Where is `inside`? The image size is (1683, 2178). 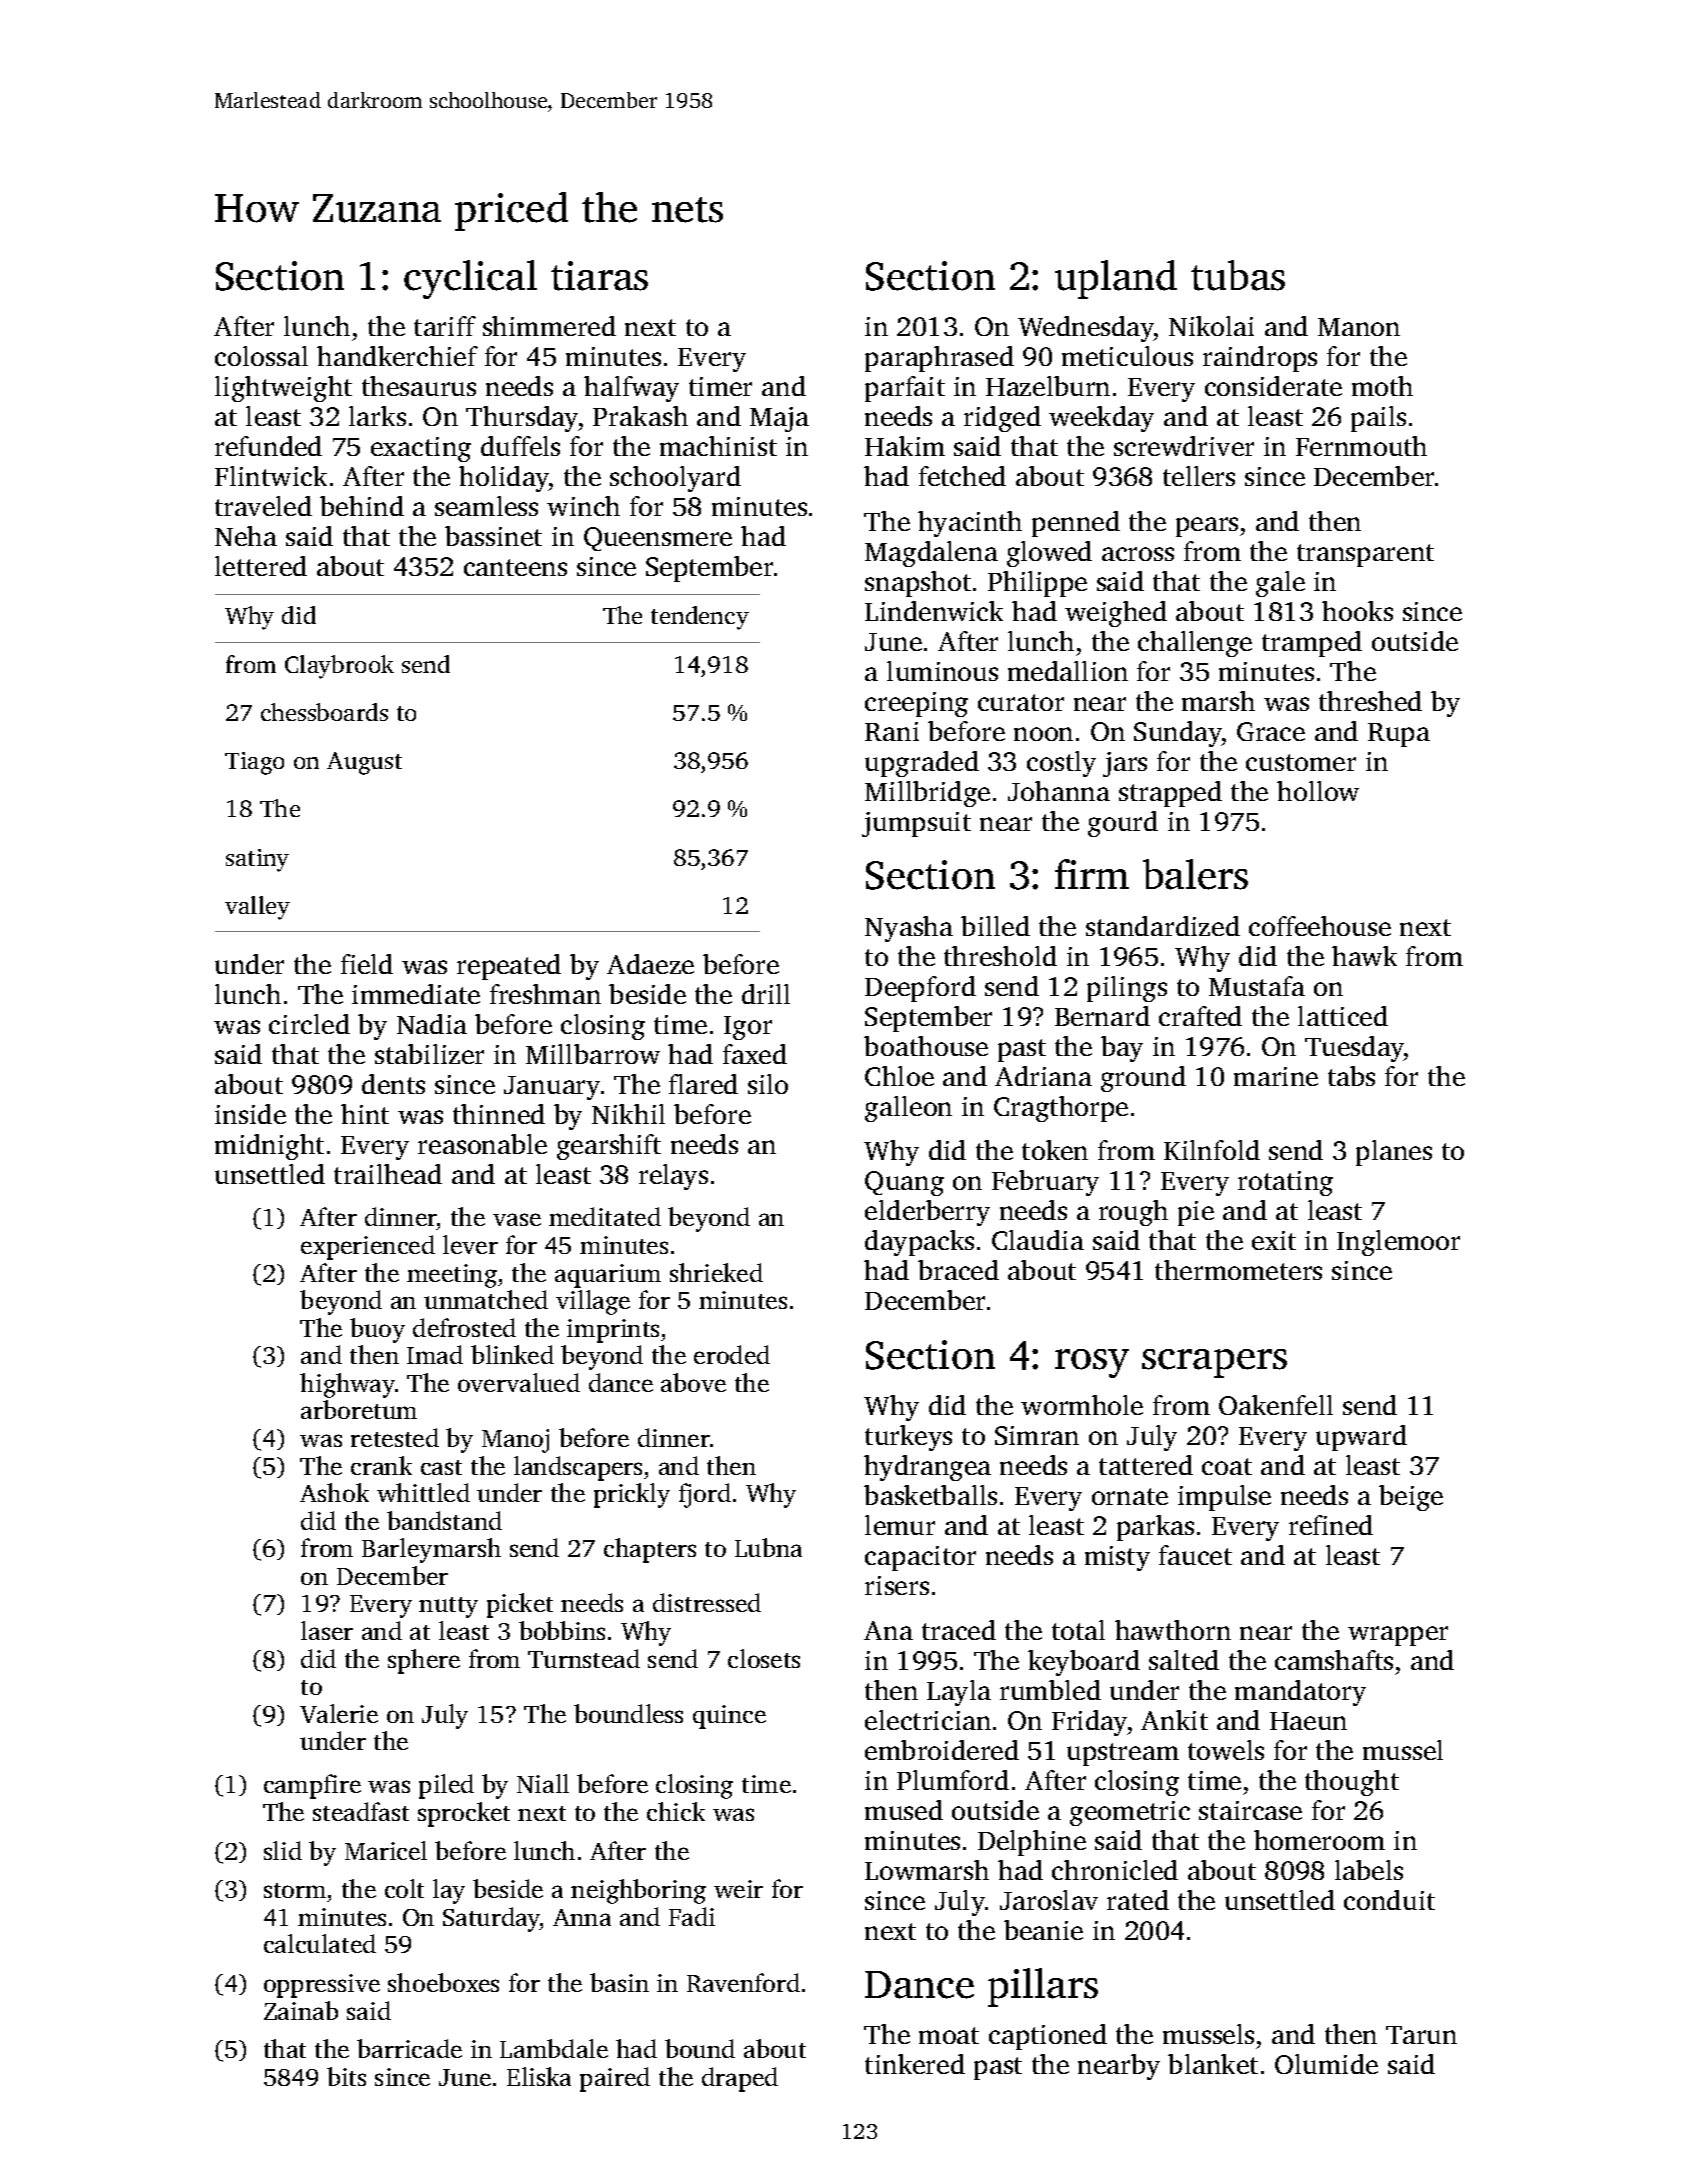
inside is located at coordinates (250, 1114).
